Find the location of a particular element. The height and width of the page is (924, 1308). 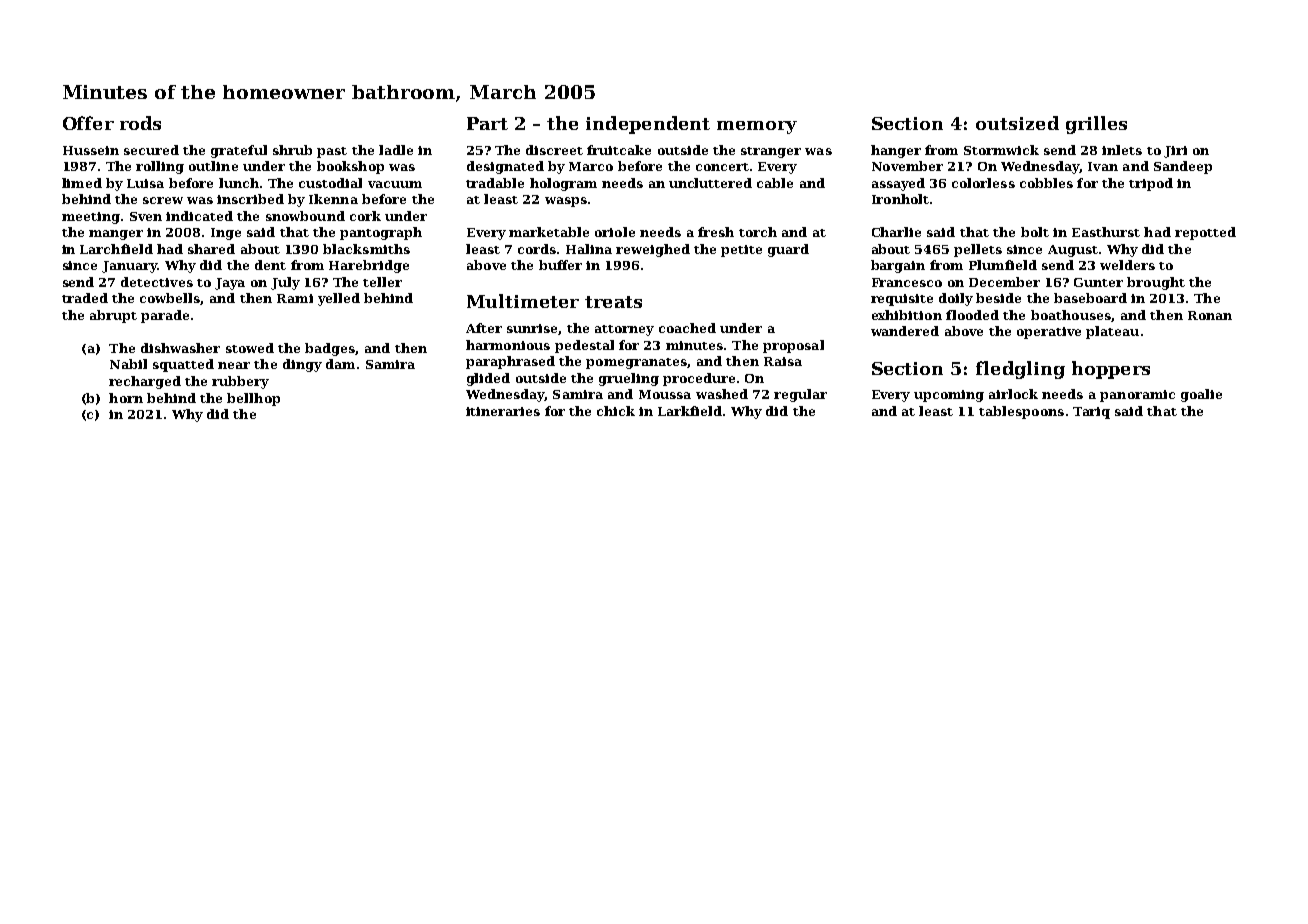

repotted is located at coordinates (1205, 233).
